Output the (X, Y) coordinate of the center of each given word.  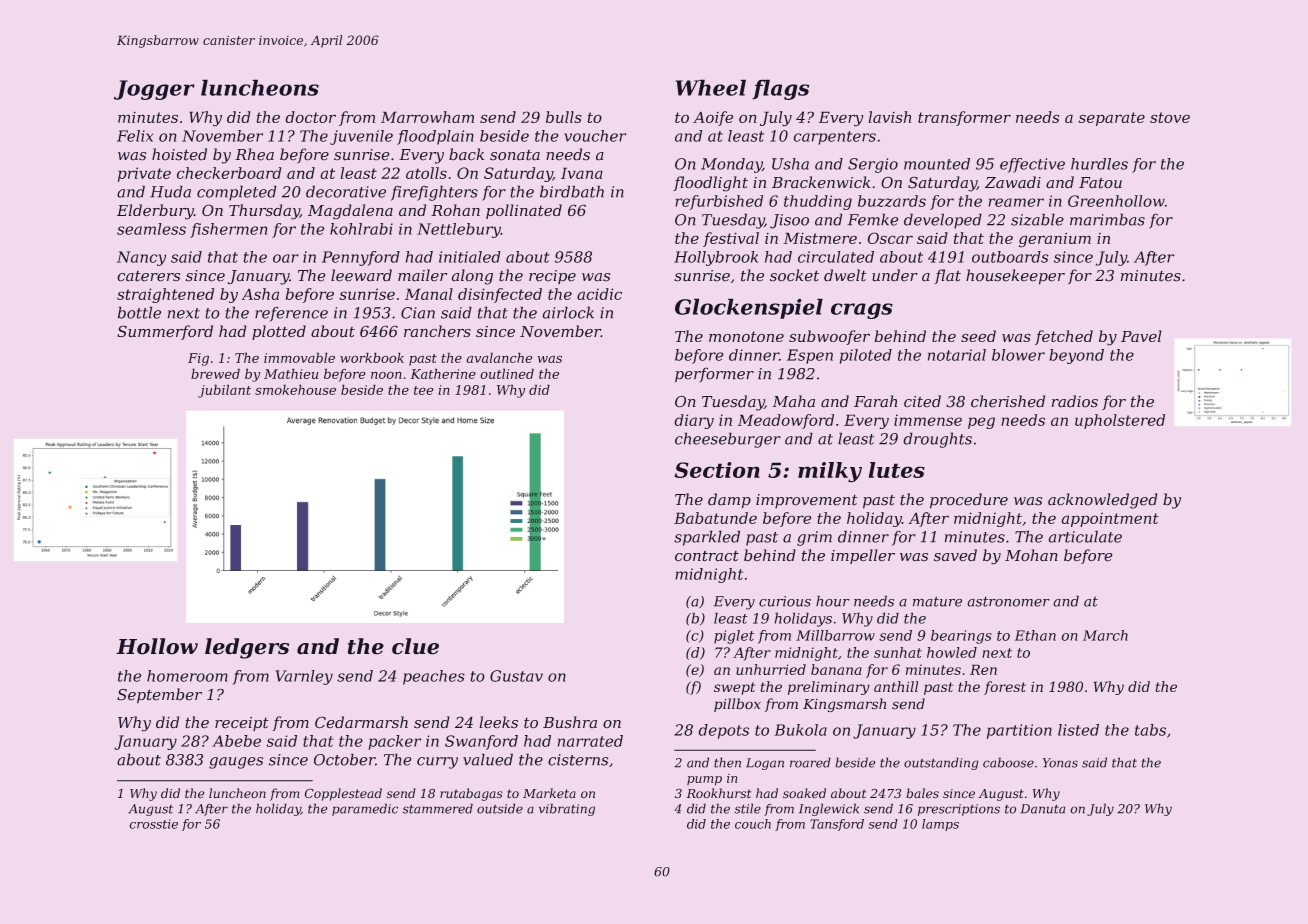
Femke (873, 220)
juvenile (361, 137)
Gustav (516, 676)
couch (753, 824)
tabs (1150, 730)
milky (830, 472)
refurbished (719, 202)
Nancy (141, 258)
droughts (938, 440)
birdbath (572, 192)
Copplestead (343, 794)
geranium (1055, 240)
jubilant (224, 391)
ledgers (247, 648)
